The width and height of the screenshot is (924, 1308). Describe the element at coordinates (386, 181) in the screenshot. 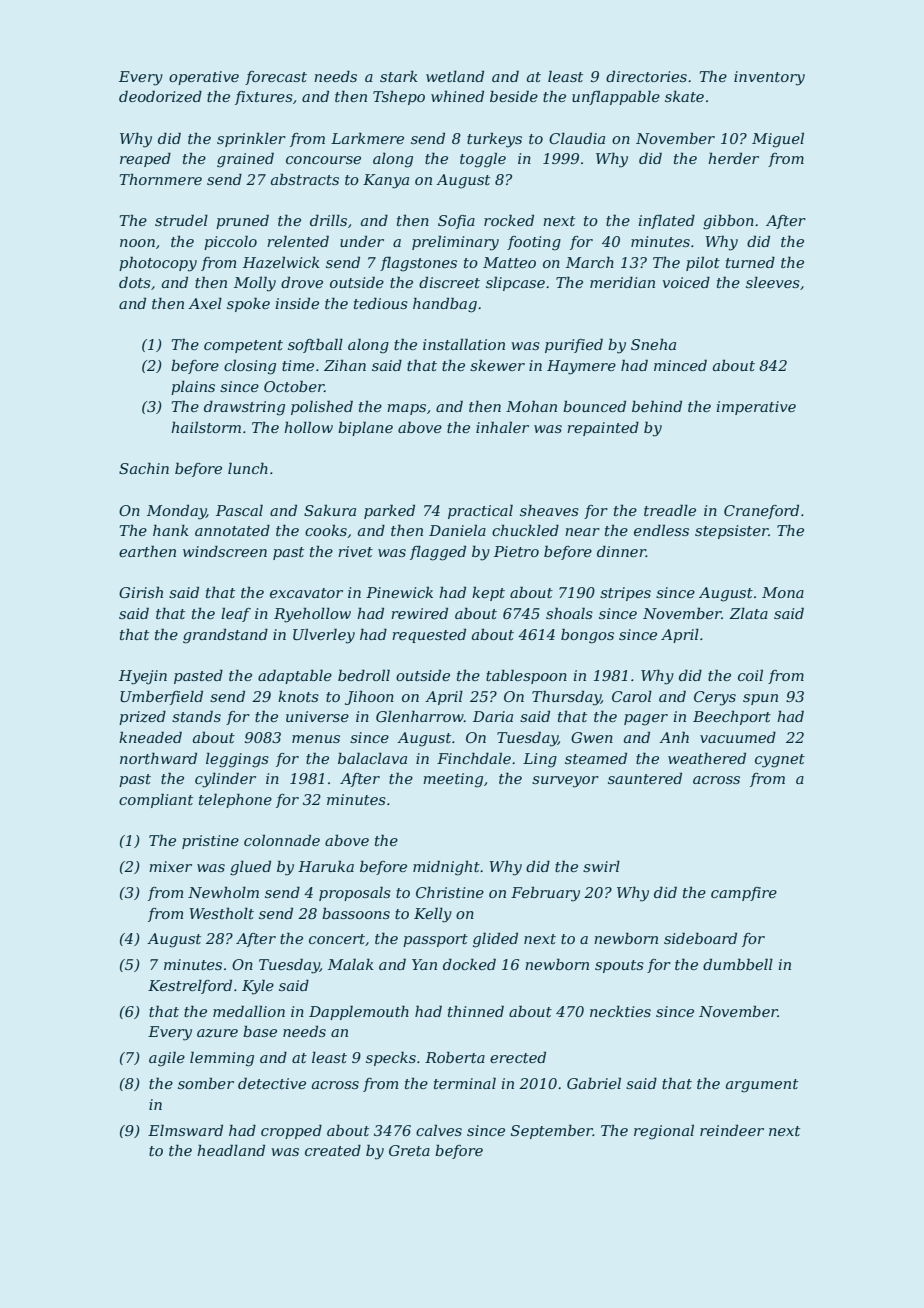

I see `Kanya` at that location.
